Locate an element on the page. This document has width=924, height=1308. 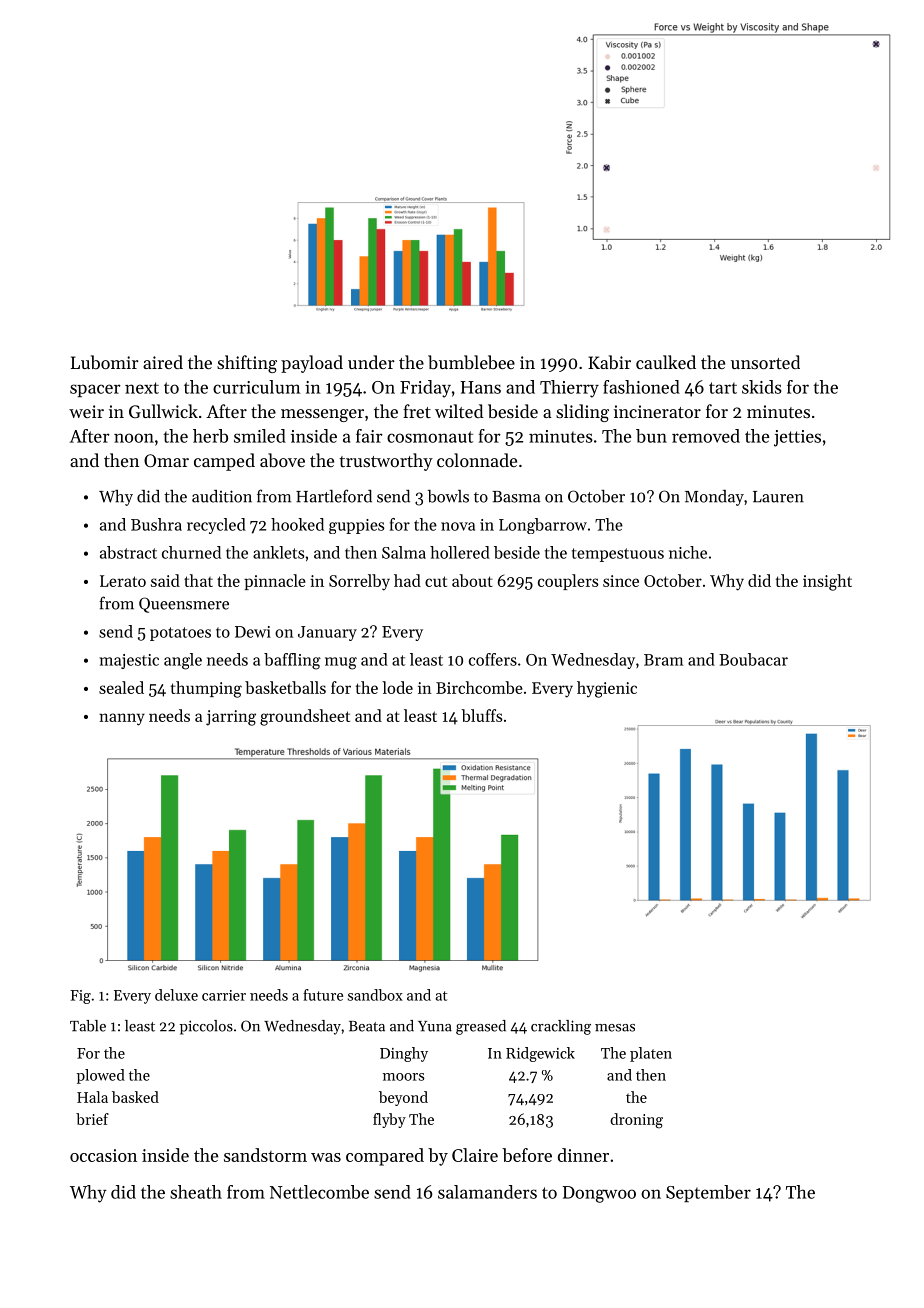
insight is located at coordinates (827, 582).
